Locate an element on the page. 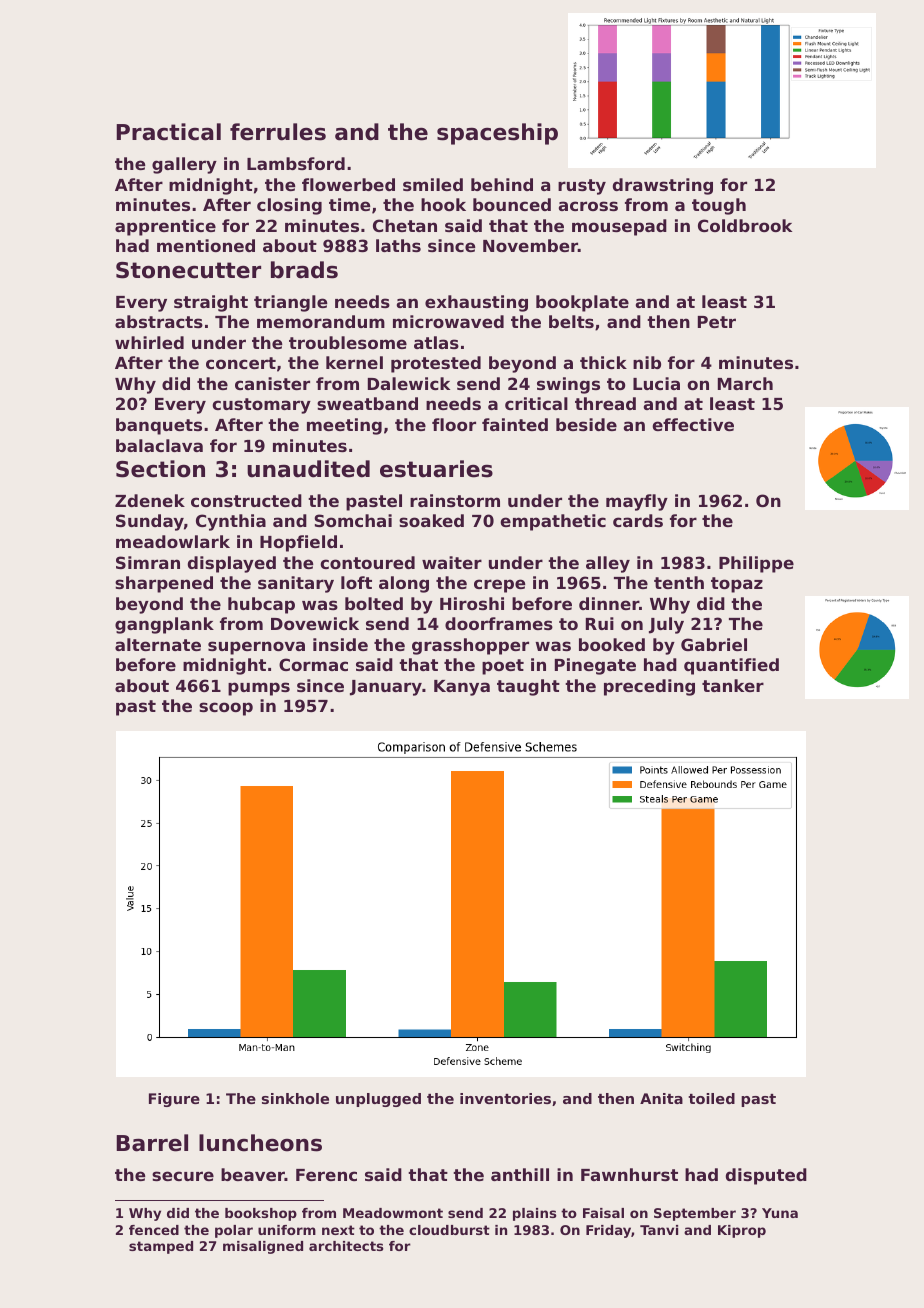 The height and width of the image is (1308, 924). displayed is located at coordinates (232, 564).
